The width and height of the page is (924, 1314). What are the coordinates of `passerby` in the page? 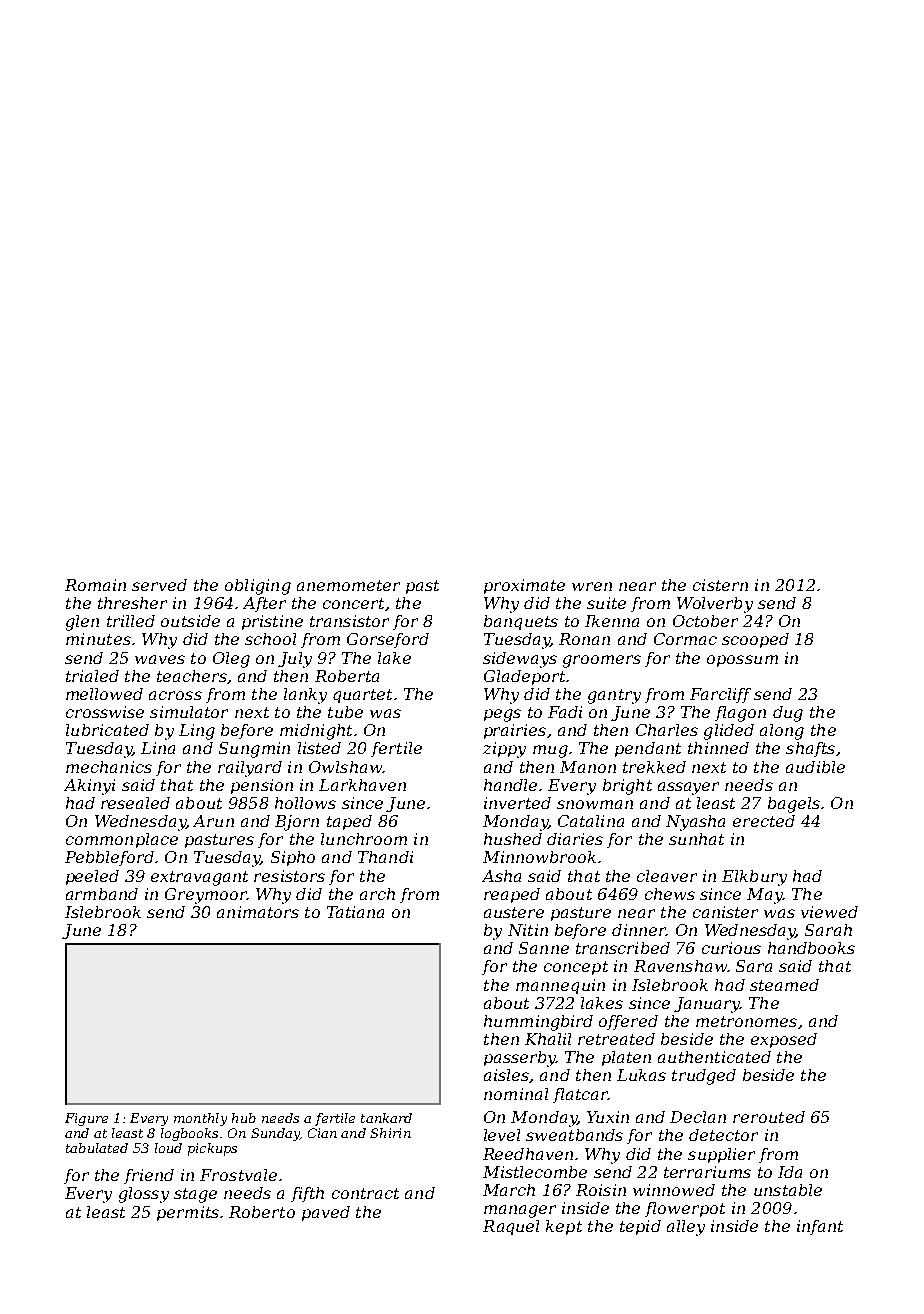 It's located at (520, 1059).
